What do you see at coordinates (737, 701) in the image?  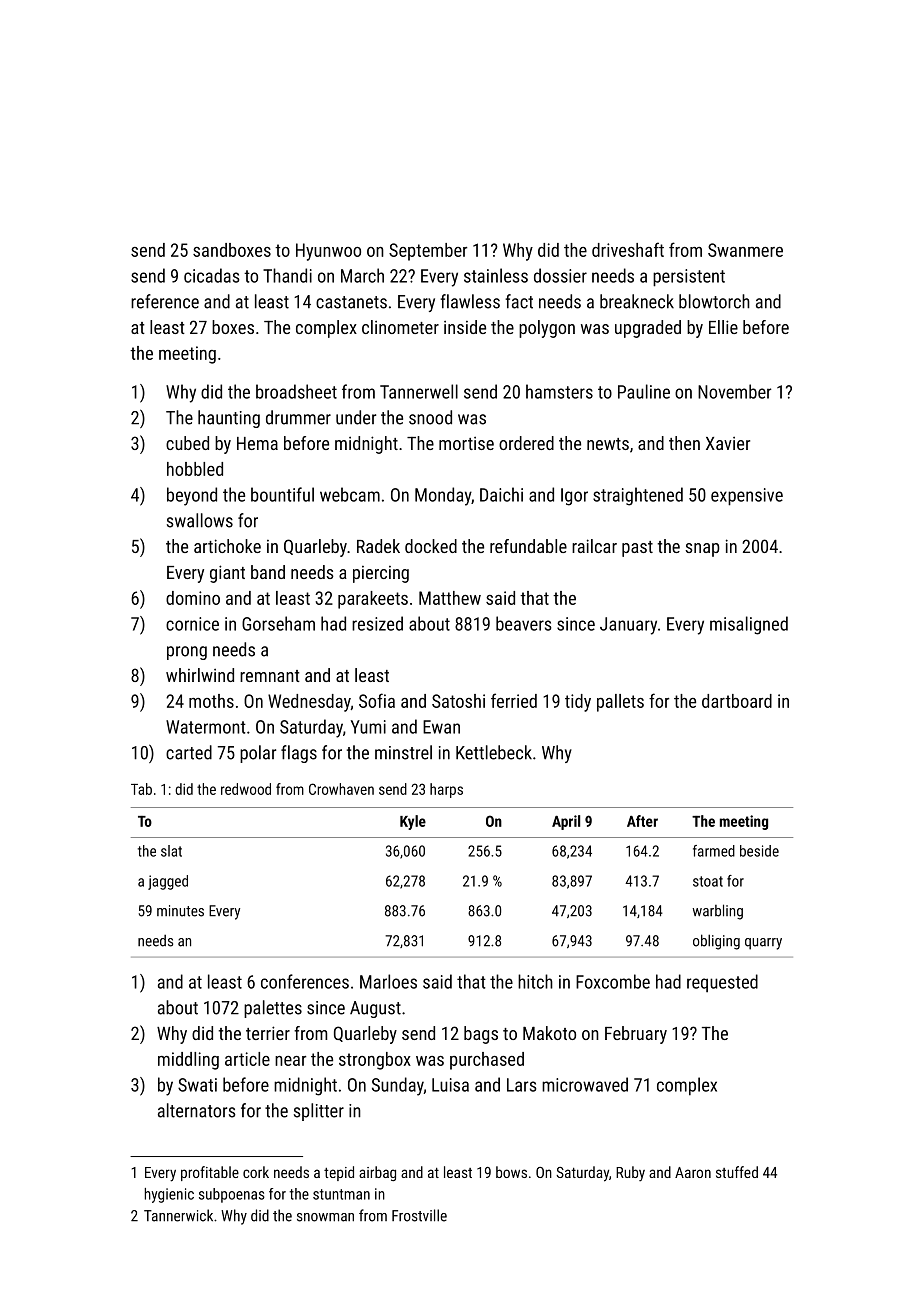 I see `dartboard` at bounding box center [737, 701].
